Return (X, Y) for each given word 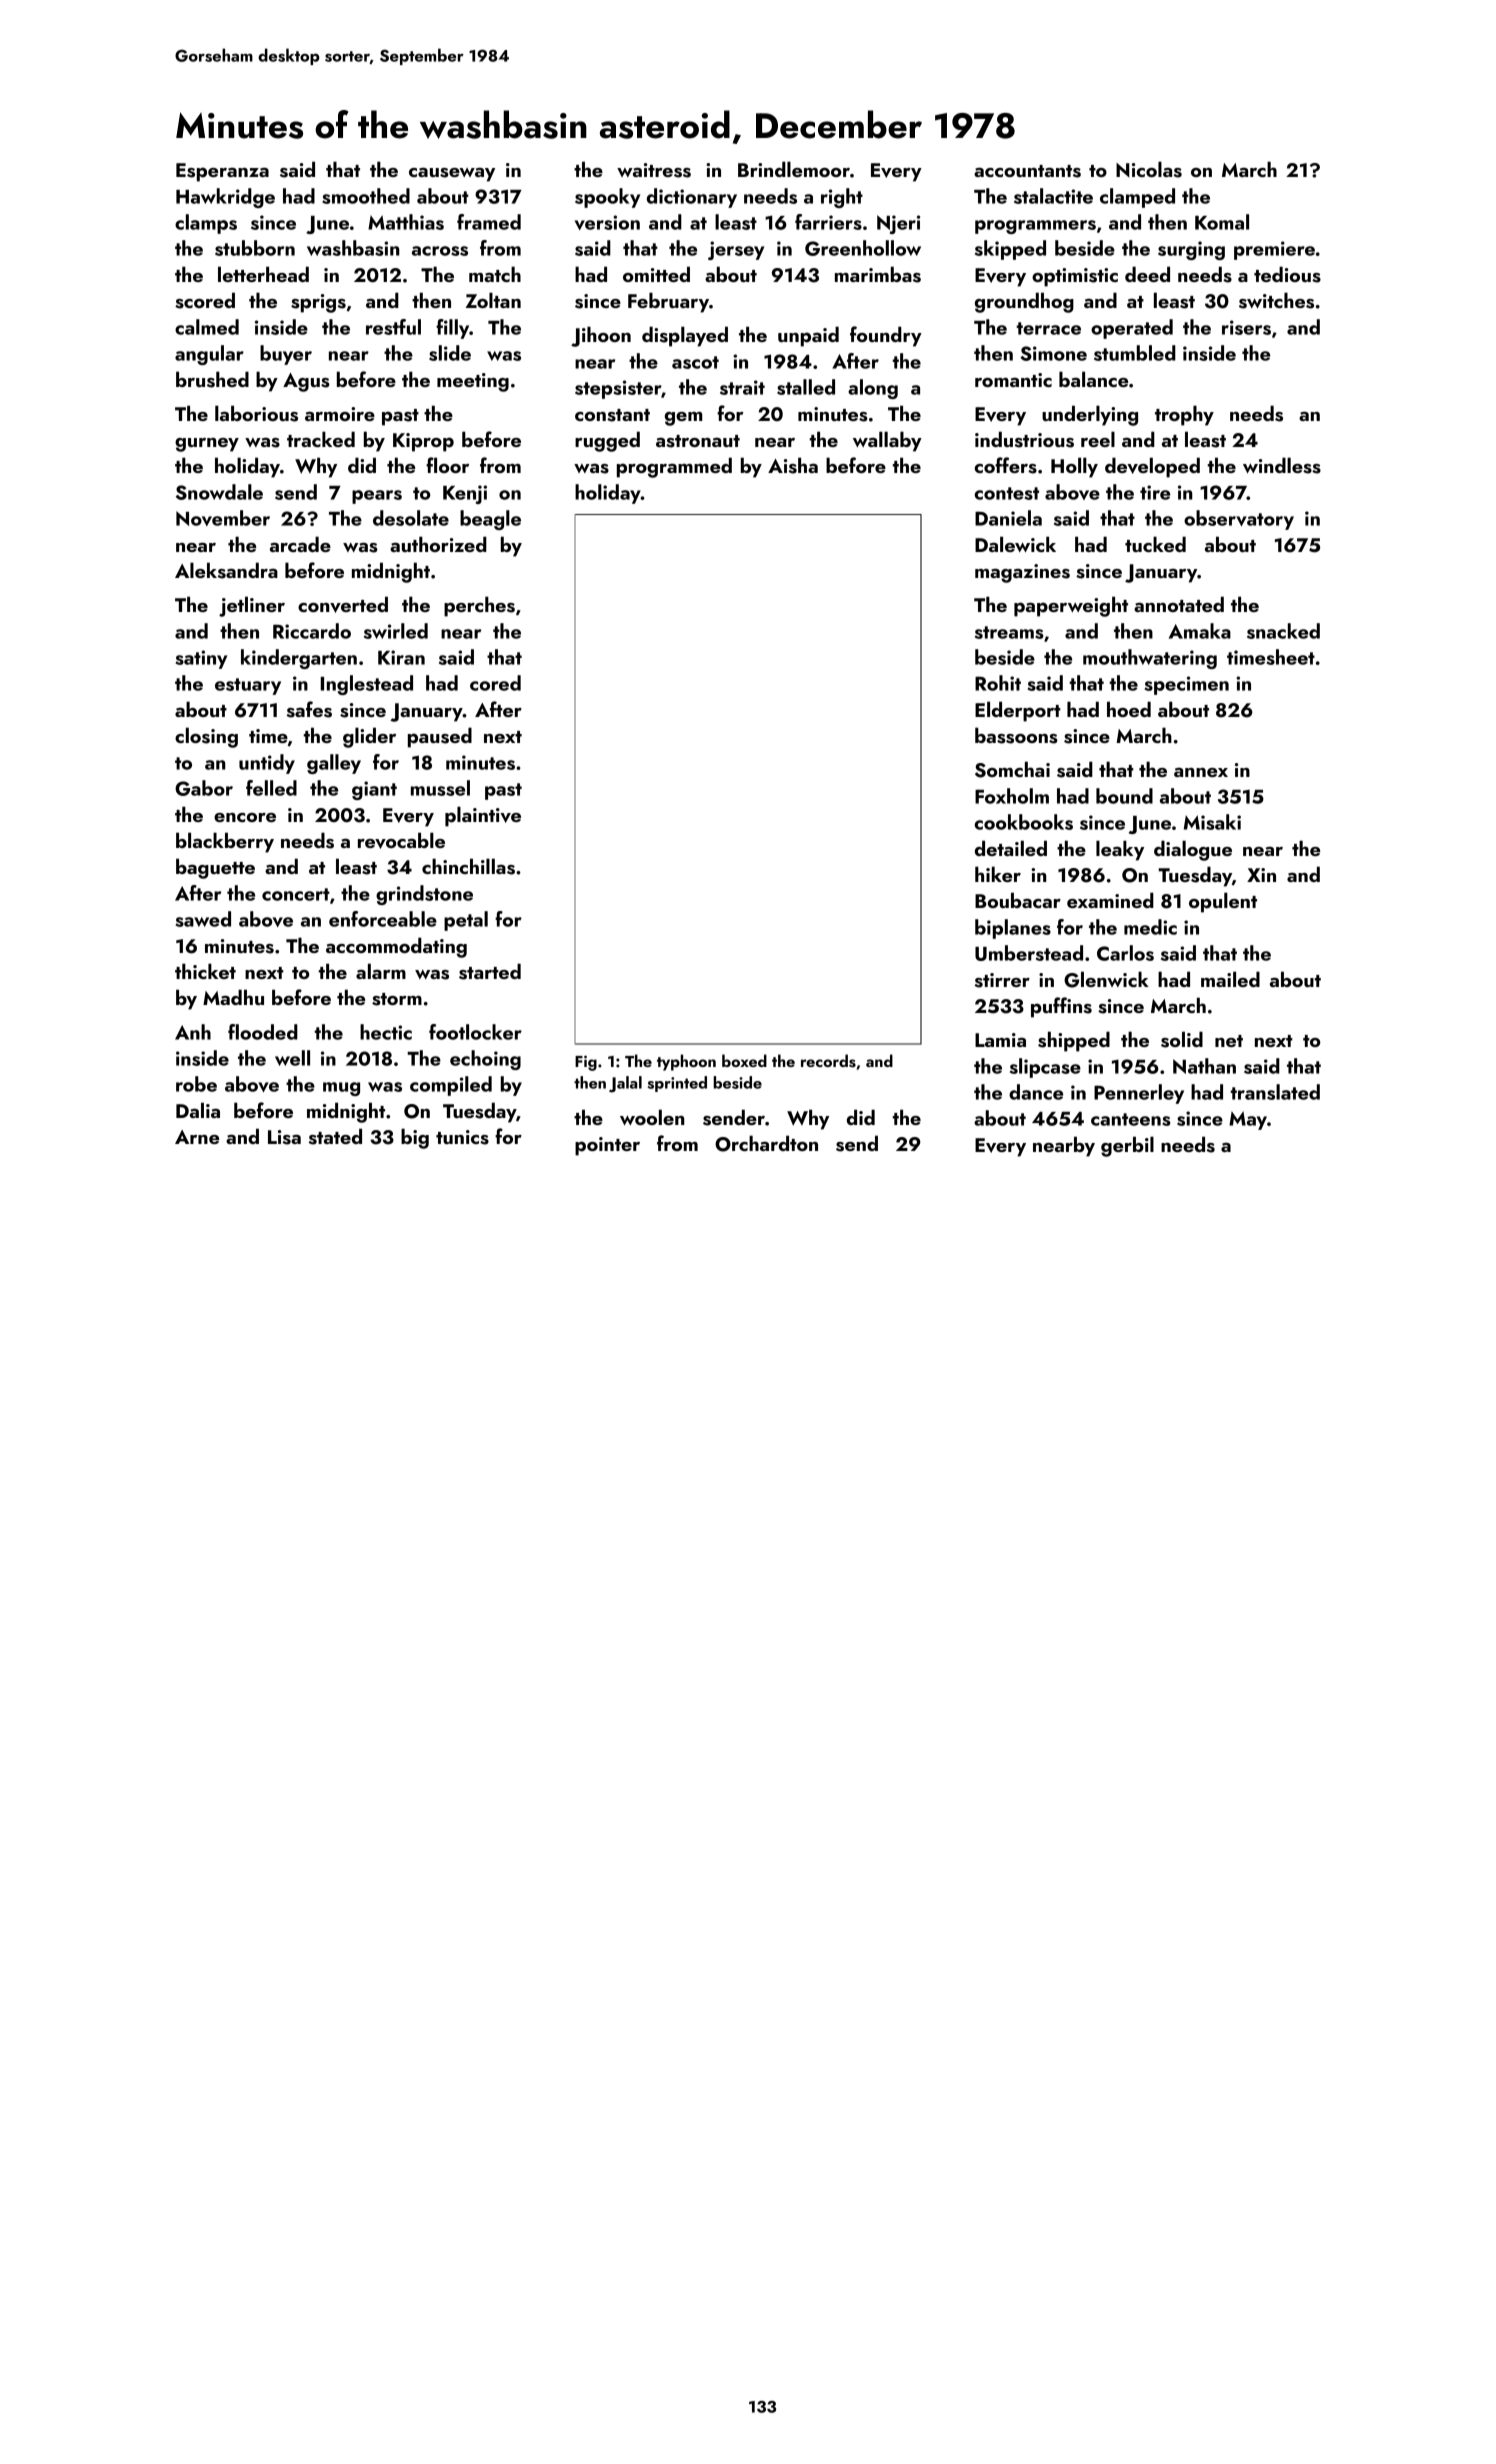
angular (209, 355)
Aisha (793, 465)
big (415, 1138)
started (490, 971)
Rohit (998, 683)
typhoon (686, 1062)
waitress (654, 170)
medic (1150, 927)
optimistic (1075, 277)
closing (206, 737)
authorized (438, 544)
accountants (1027, 171)
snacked (1283, 631)
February (668, 302)
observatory (1239, 520)
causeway (452, 174)
